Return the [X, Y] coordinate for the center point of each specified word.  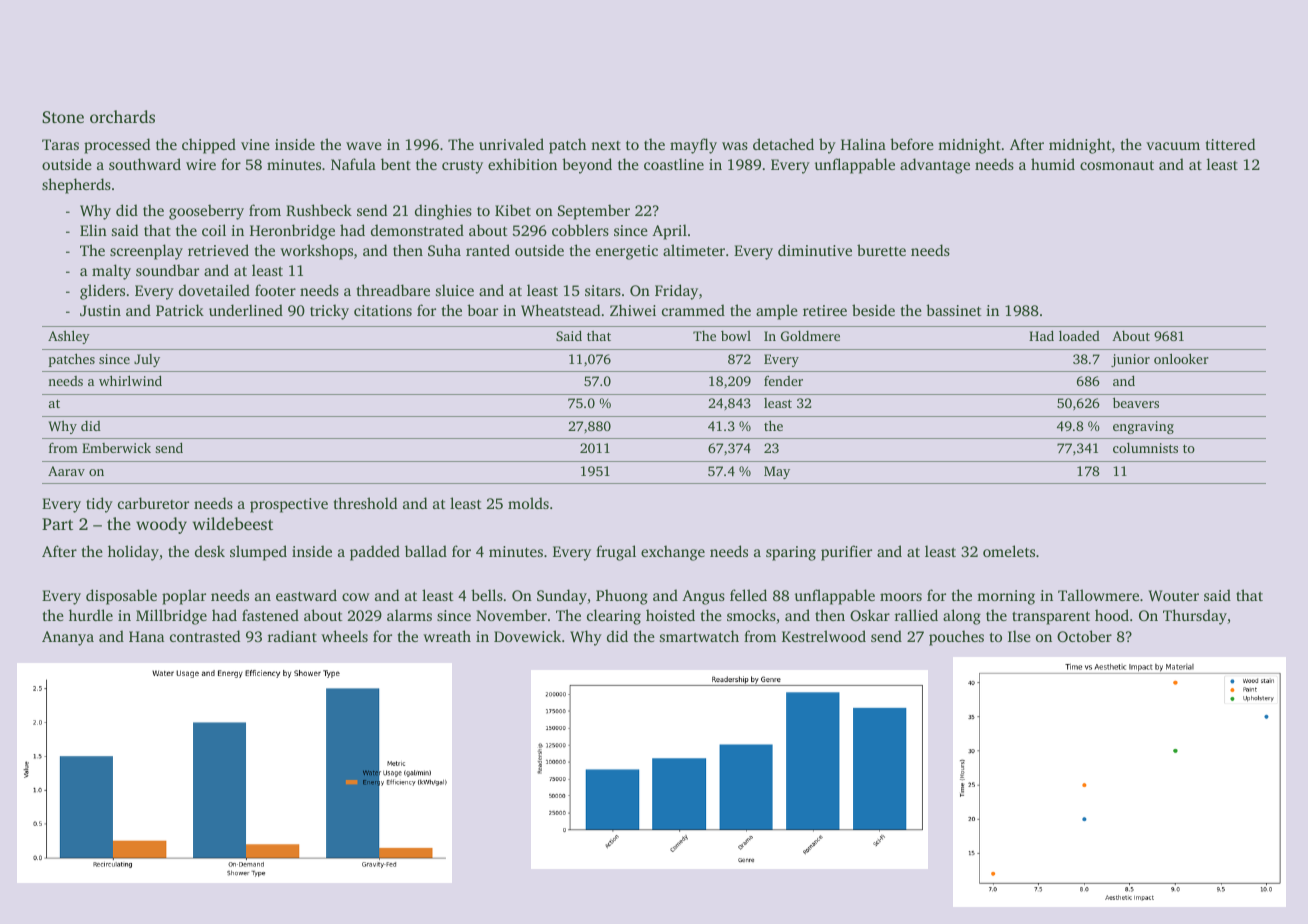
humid [1053, 164]
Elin [93, 230]
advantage [935, 166]
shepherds [76, 186]
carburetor [153, 503]
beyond [587, 166]
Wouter [1174, 596]
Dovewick [527, 636]
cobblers [580, 230]
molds [528, 503]
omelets [1009, 551]
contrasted [205, 636]
